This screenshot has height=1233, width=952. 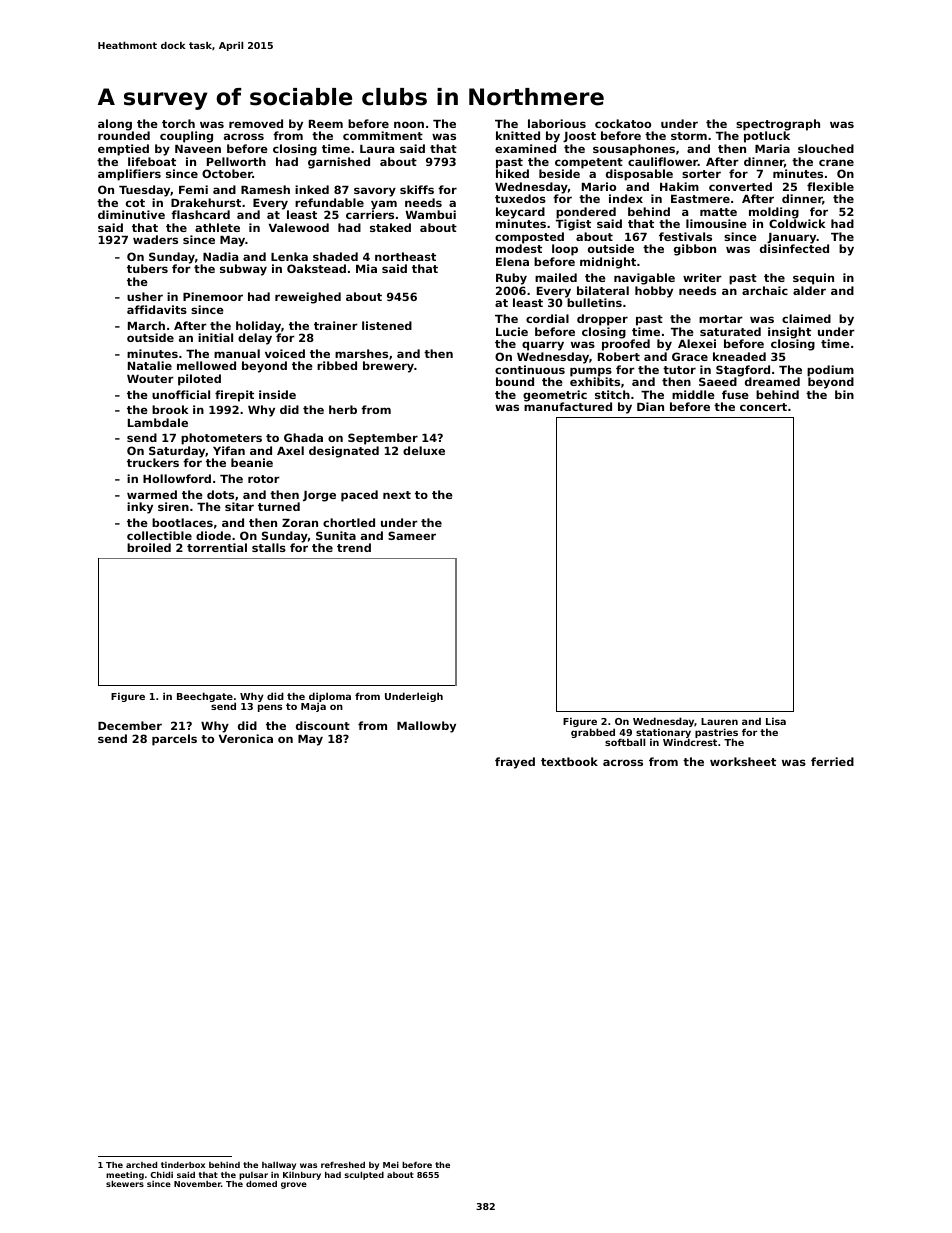 I want to click on stationary, so click(x=663, y=733).
